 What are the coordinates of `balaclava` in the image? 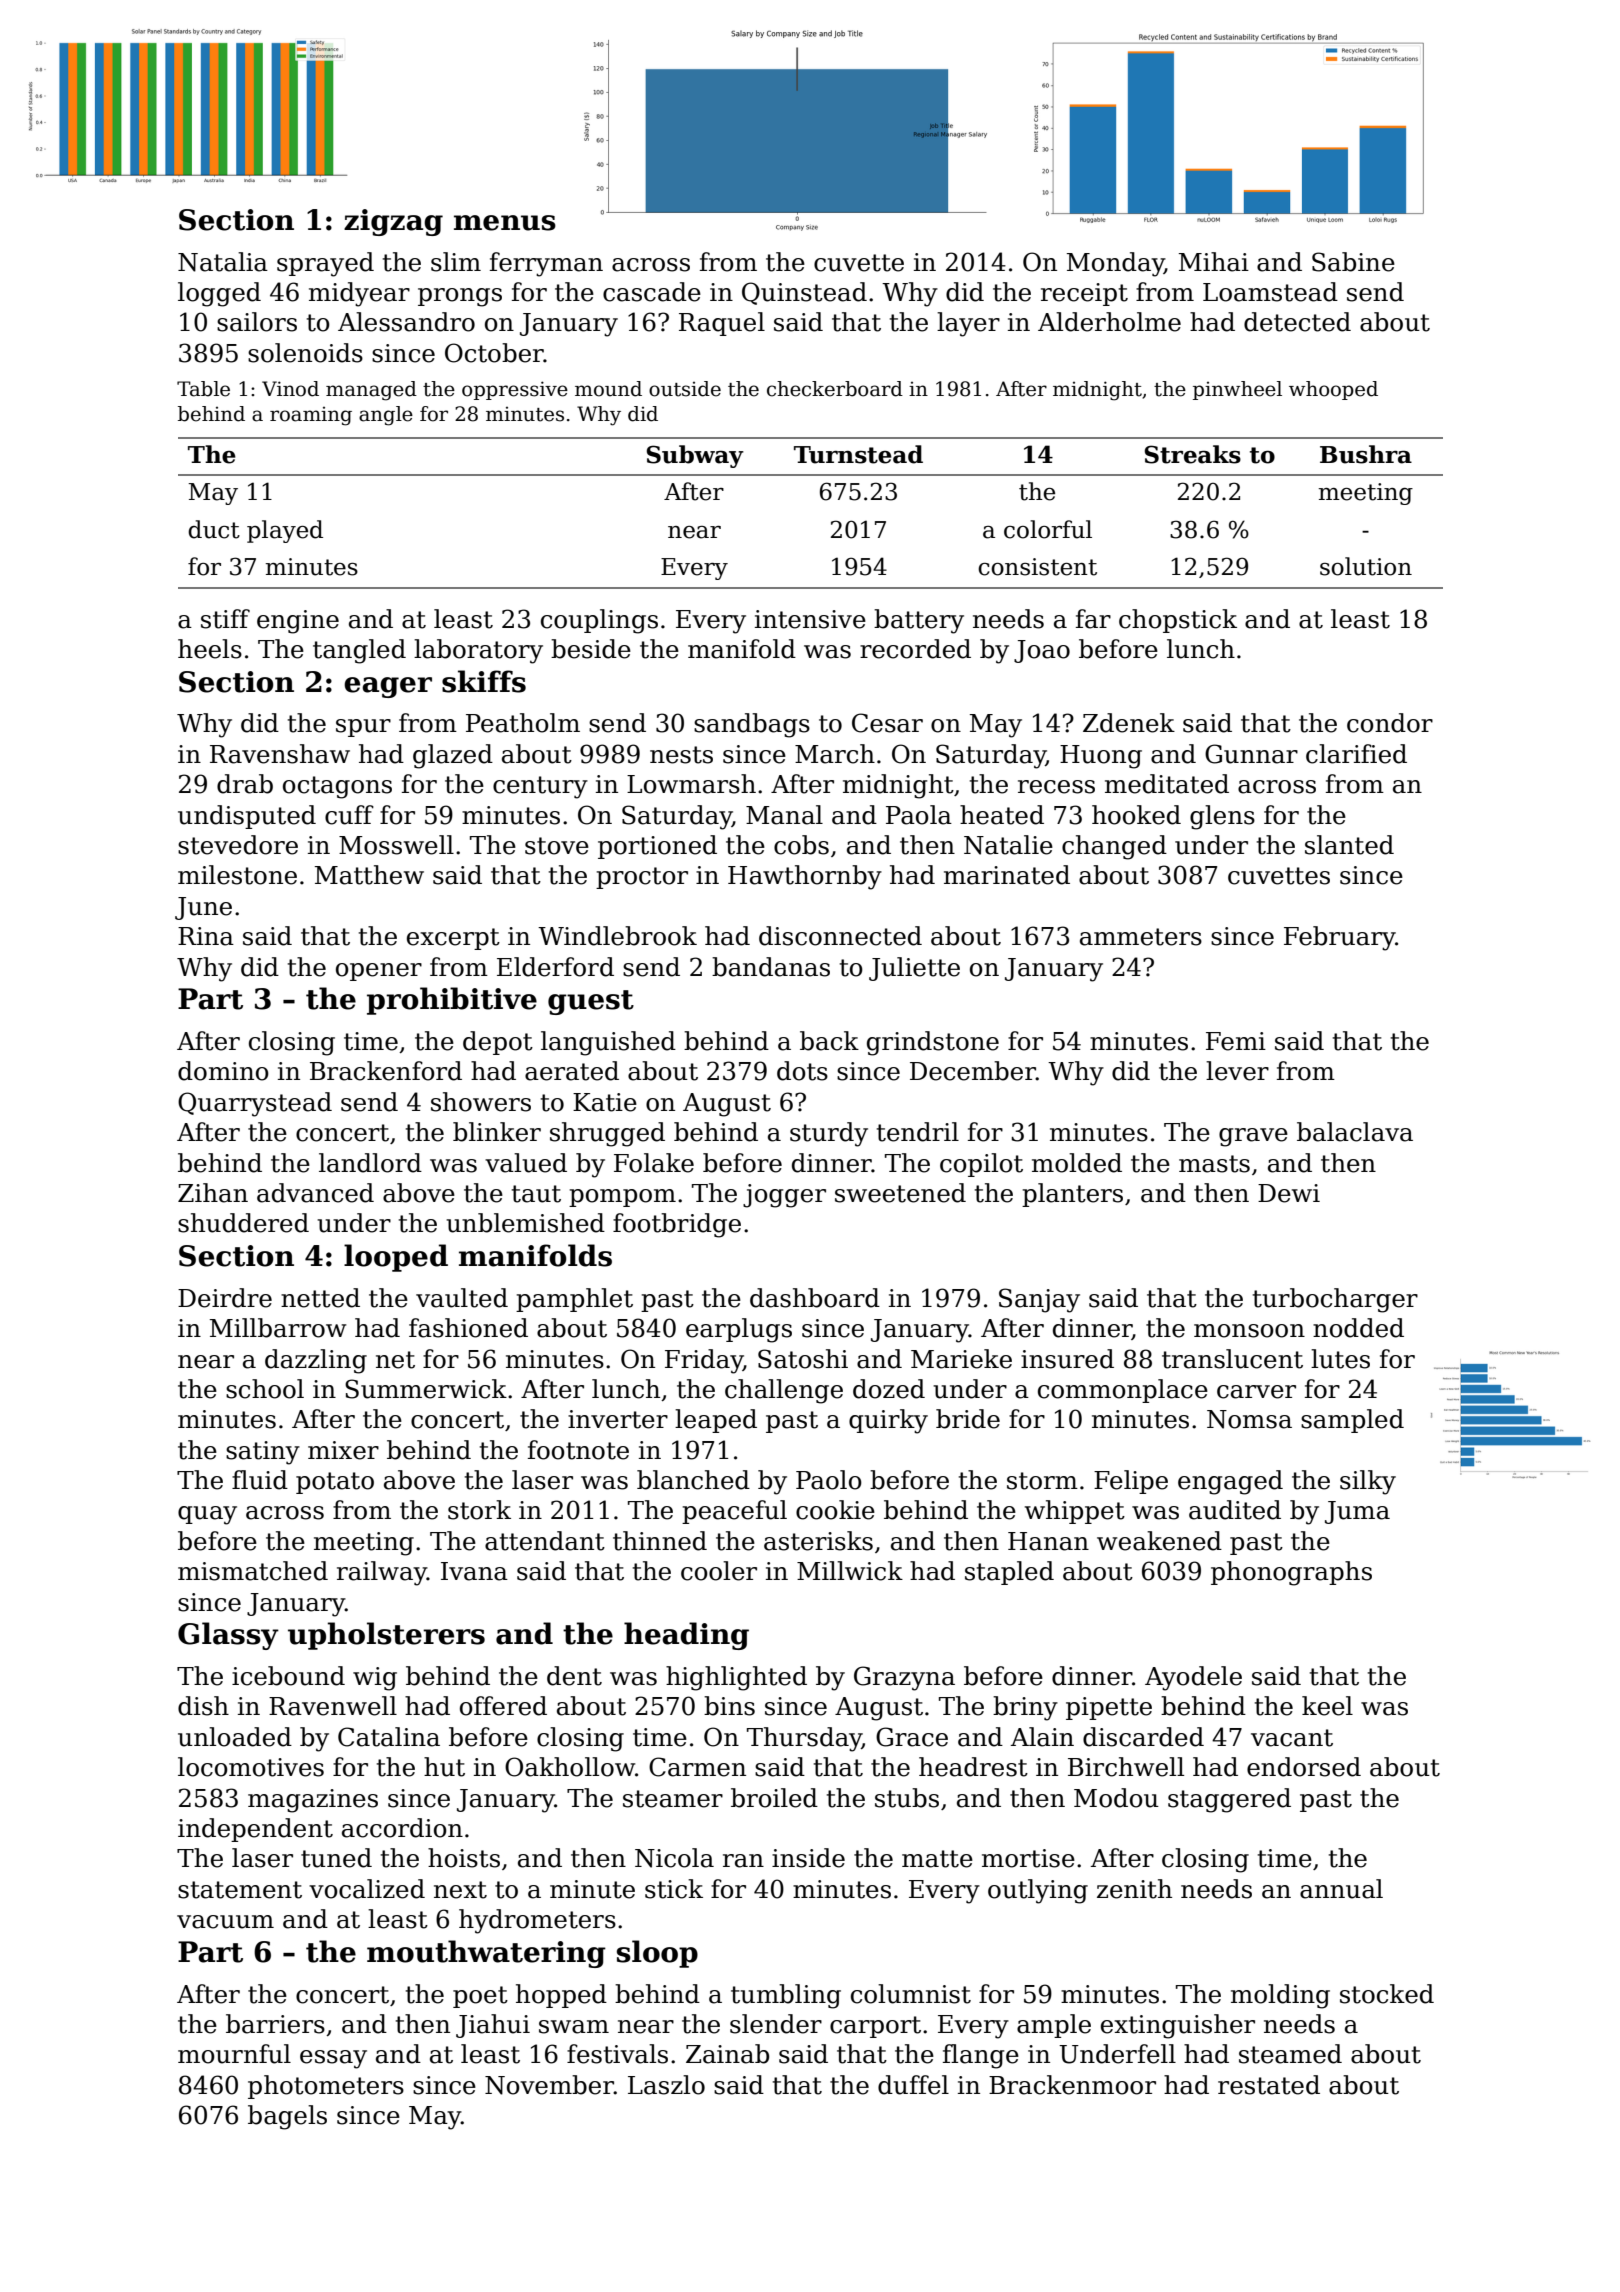 It's located at (1355, 1132).
